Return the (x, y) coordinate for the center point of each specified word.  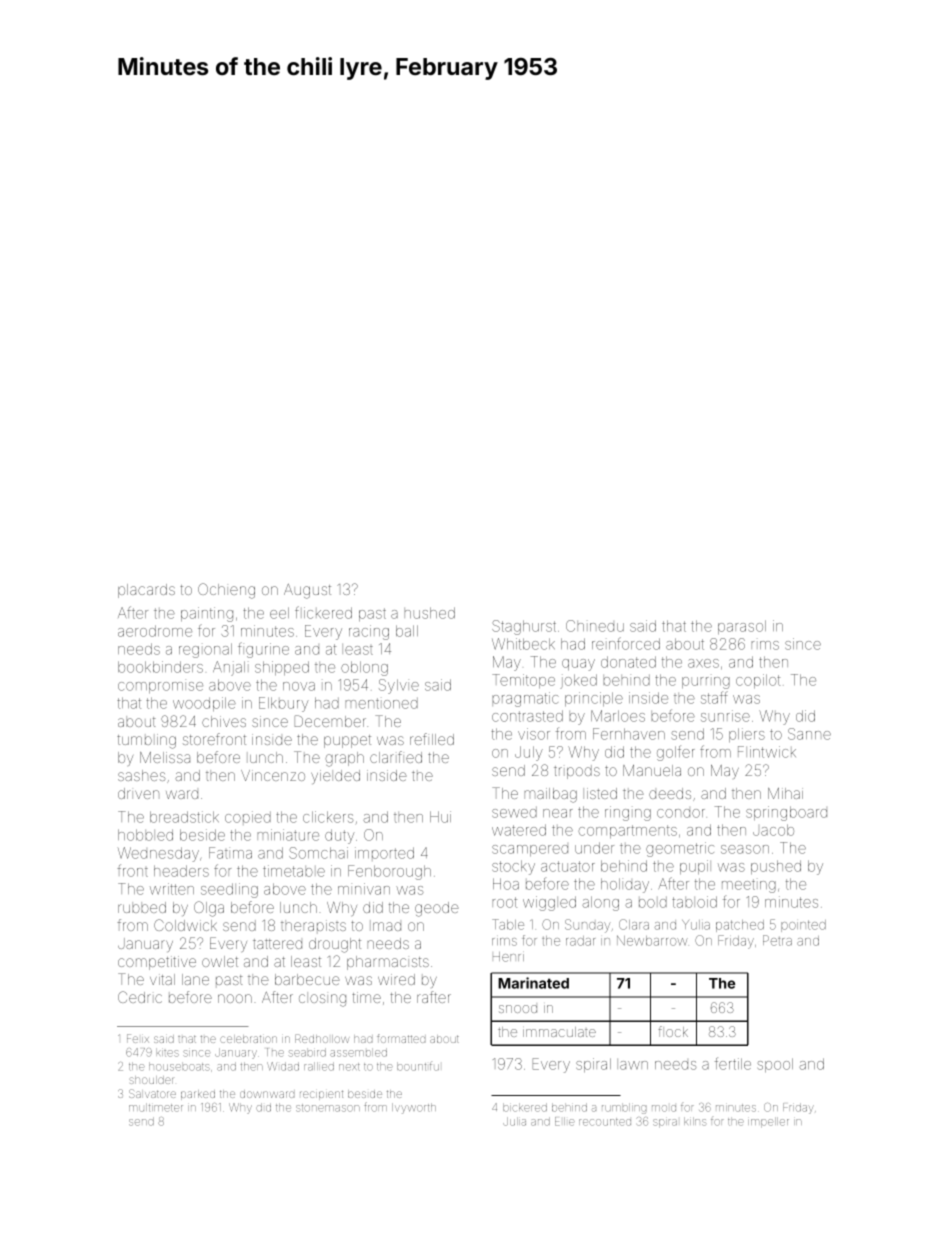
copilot (758, 681)
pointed (803, 926)
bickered (525, 1107)
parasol (742, 627)
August (307, 591)
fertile (733, 1063)
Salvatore (152, 1093)
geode (437, 909)
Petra (777, 940)
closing (322, 1000)
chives (224, 721)
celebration (248, 1039)
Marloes (618, 716)
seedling (229, 890)
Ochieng (226, 591)
